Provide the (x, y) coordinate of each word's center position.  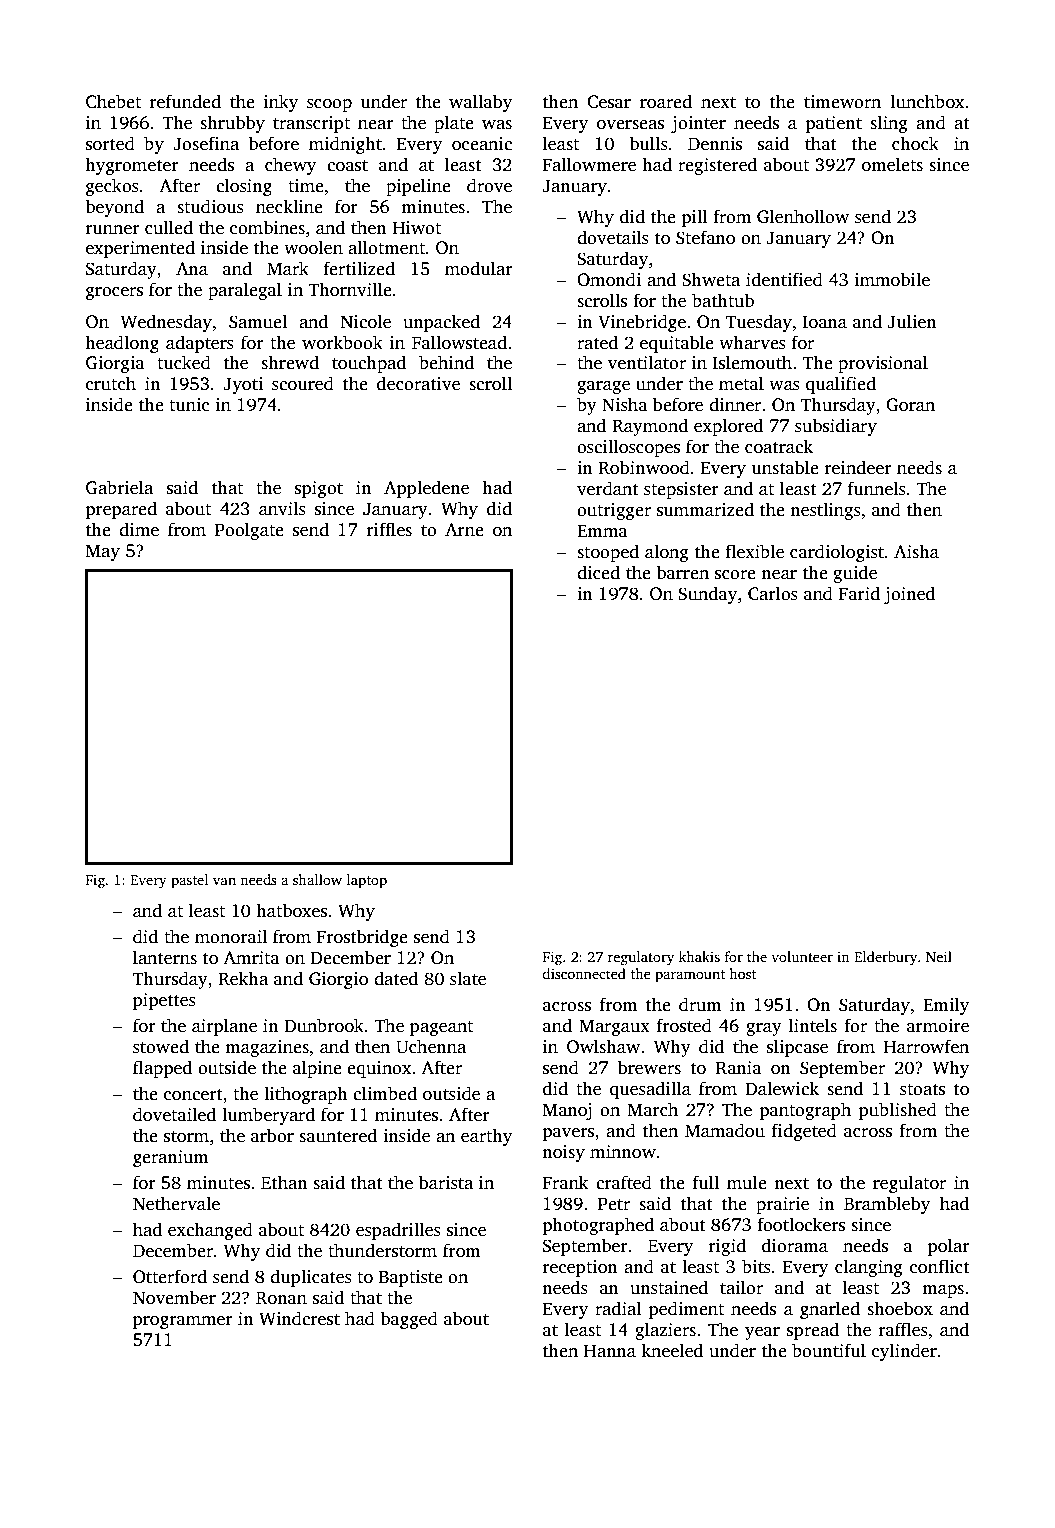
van (224, 881)
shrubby (232, 124)
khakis (699, 956)
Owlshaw (603, 1046)
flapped (162, 1069)
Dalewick (782, 1088)
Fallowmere (589, 164)
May (103, 552)
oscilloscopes (628, 448)
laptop (367, 881)
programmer (183, 1322)
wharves (752, 342)
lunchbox (927, 101)
